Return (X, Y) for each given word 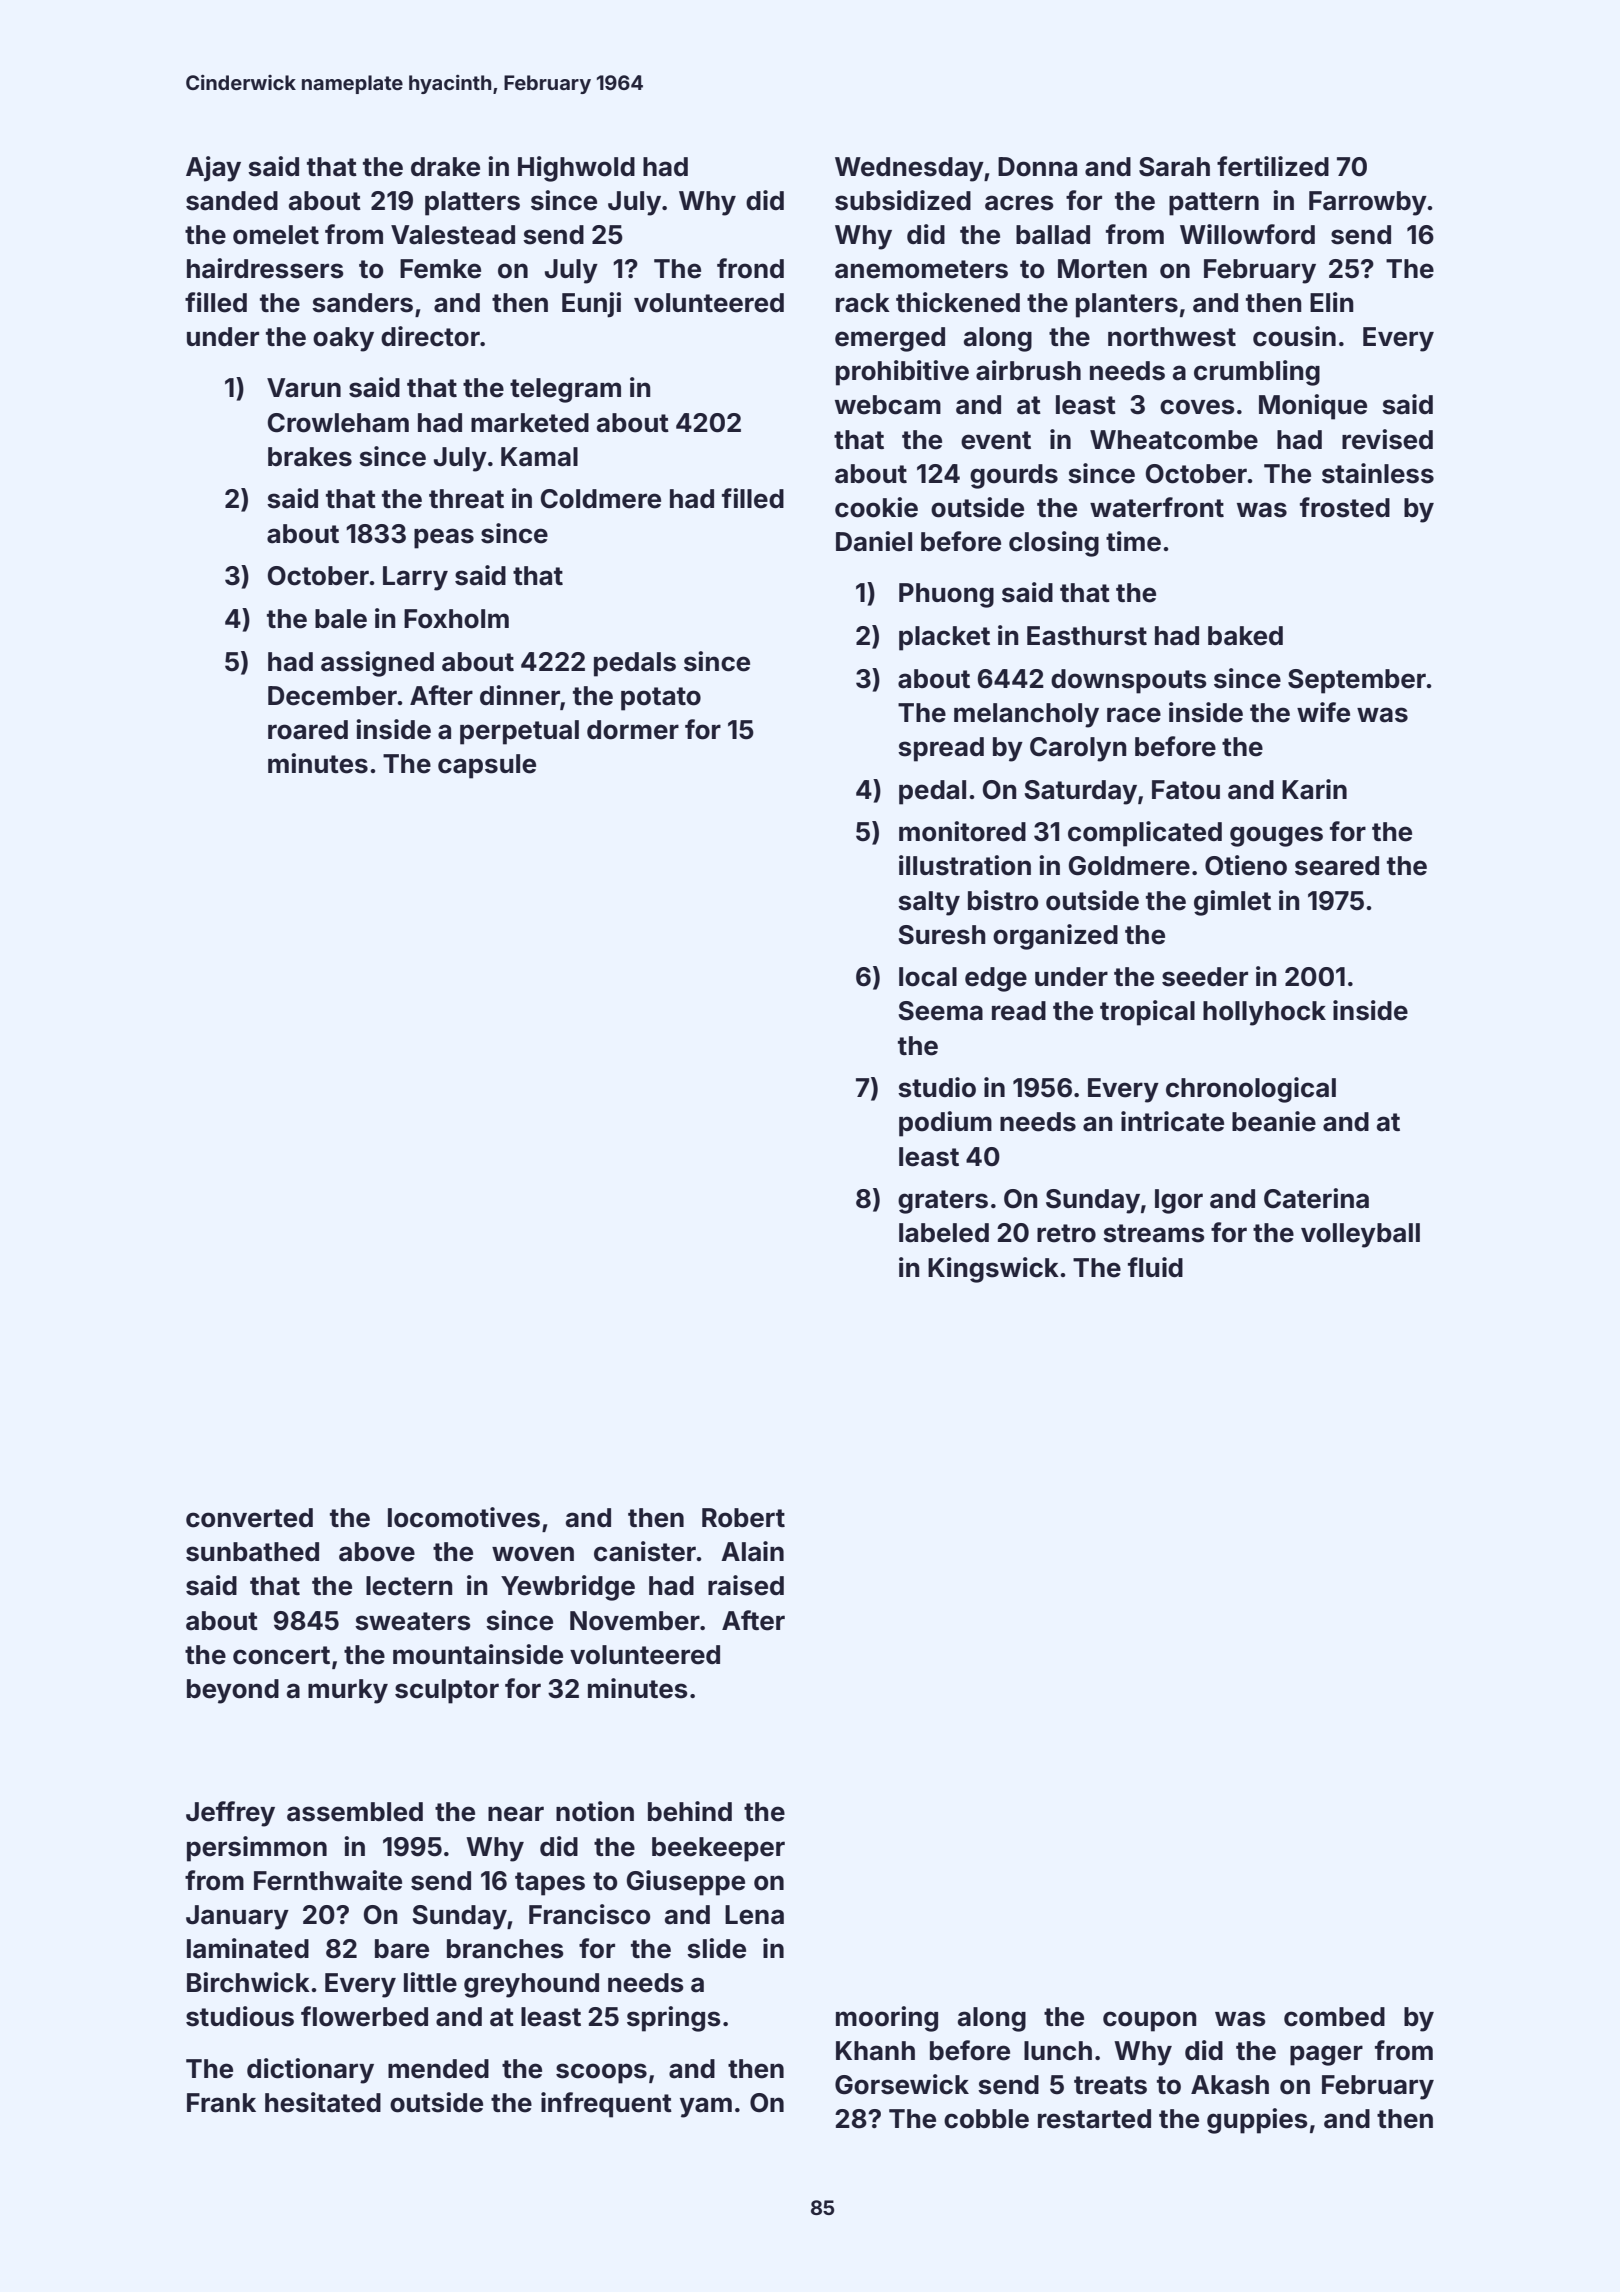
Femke (440, 269)
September (1357, 681)
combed (1334, 2017)
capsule (487, 766)
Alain (752, 1551)
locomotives (464, 1517)
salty (929, 903)
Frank (221, 2103)
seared (1337, 866)
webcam (888, 405)
